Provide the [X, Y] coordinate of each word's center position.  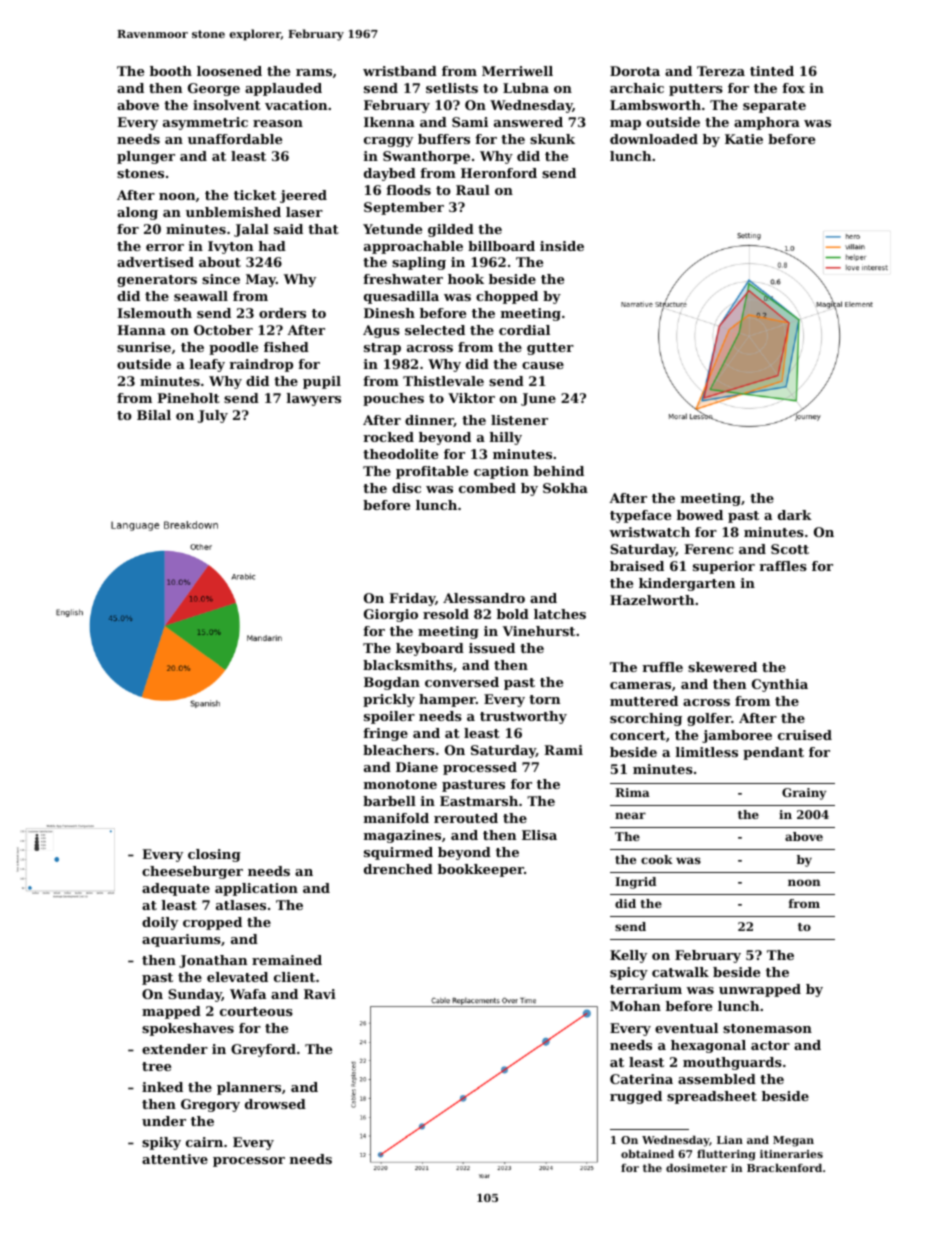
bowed [700, 515]
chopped [507, 297]
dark [795, 515]
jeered [303, 196]
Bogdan [392, 683]
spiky [161, 1143]
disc [406, 488]
